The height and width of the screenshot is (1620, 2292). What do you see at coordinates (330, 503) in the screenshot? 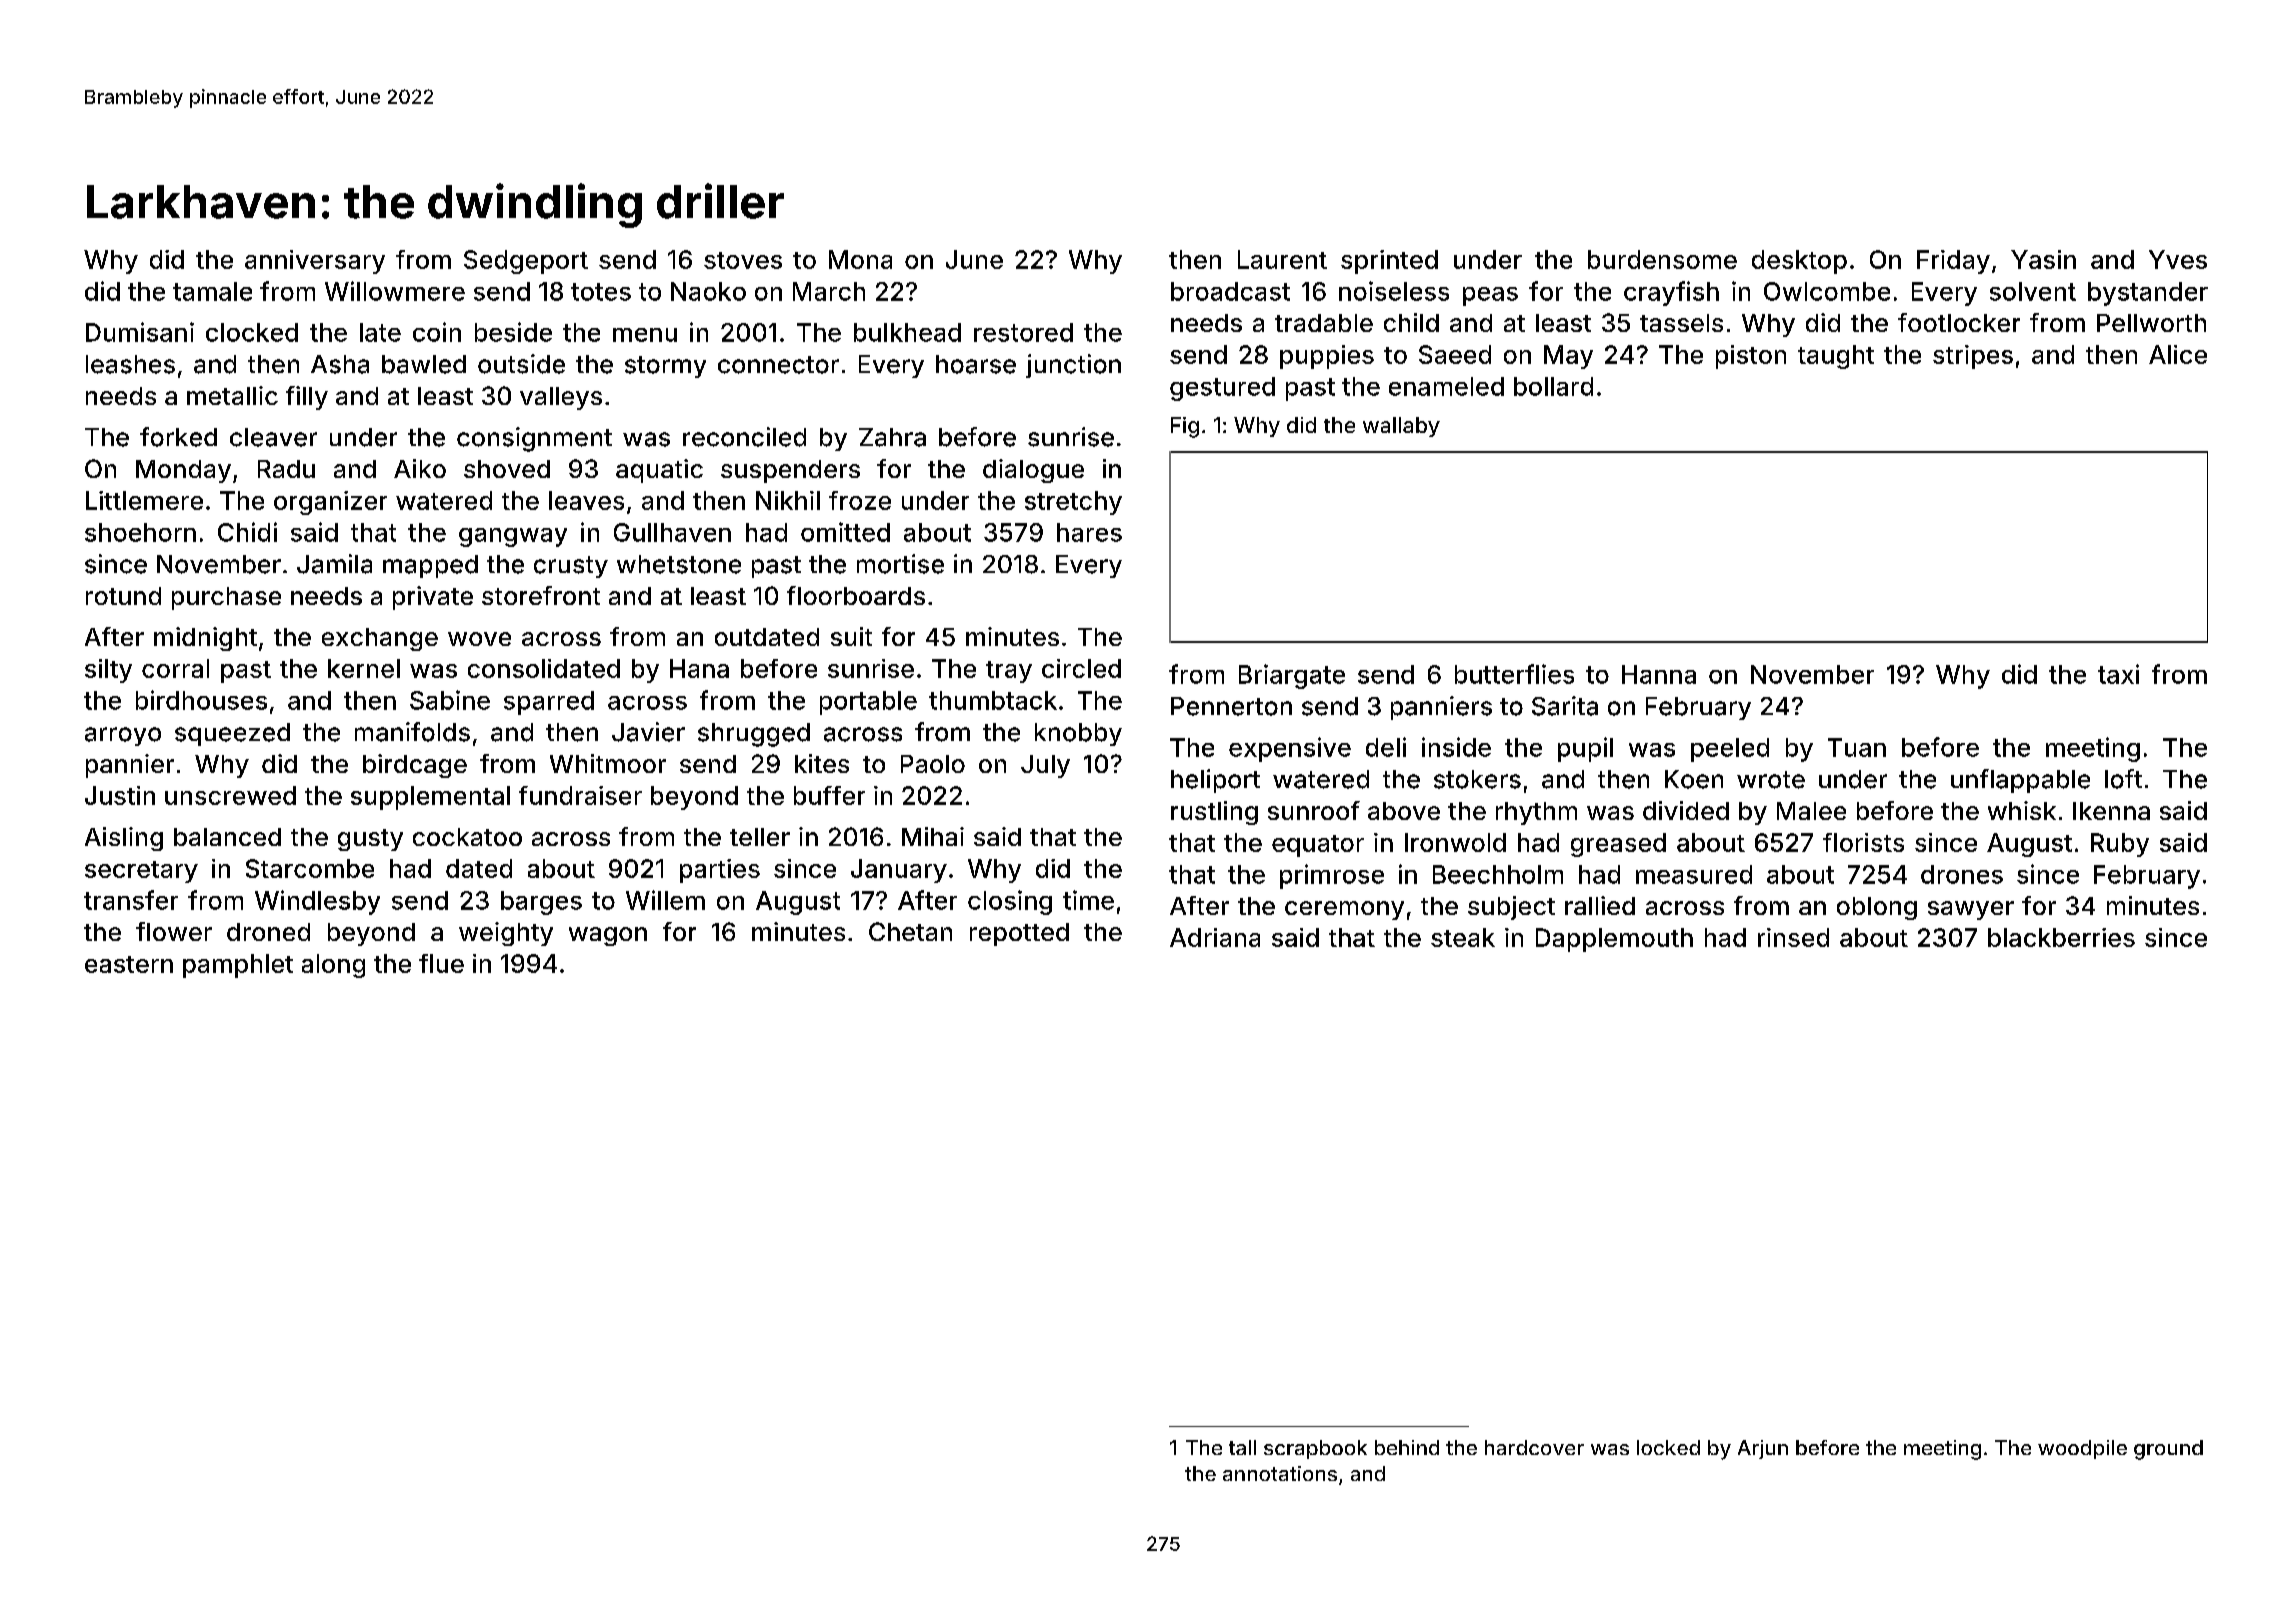
I see `organizer` at bounding box center [330, 503].
